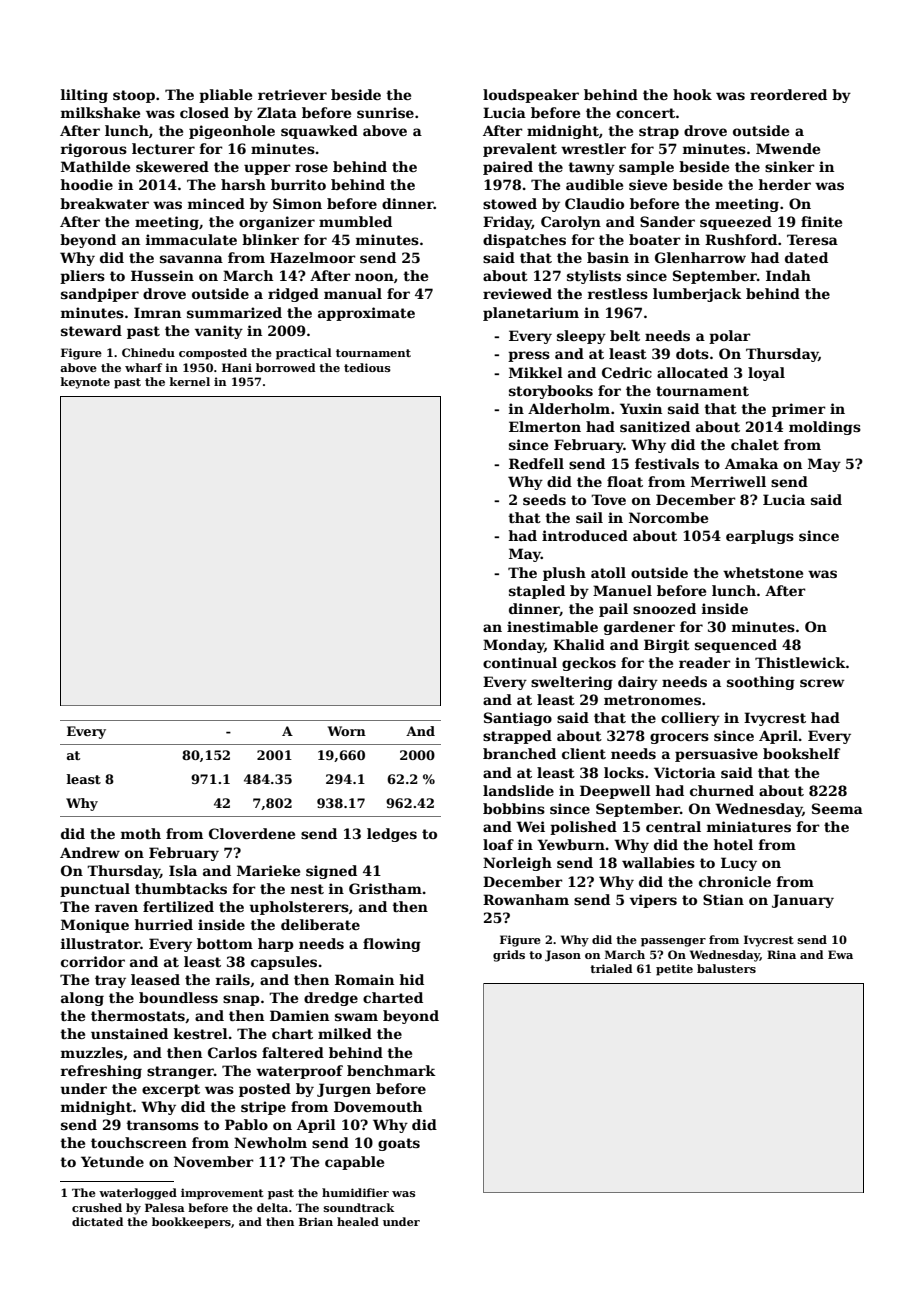  I want to click on moldings, so click(825, 428).
